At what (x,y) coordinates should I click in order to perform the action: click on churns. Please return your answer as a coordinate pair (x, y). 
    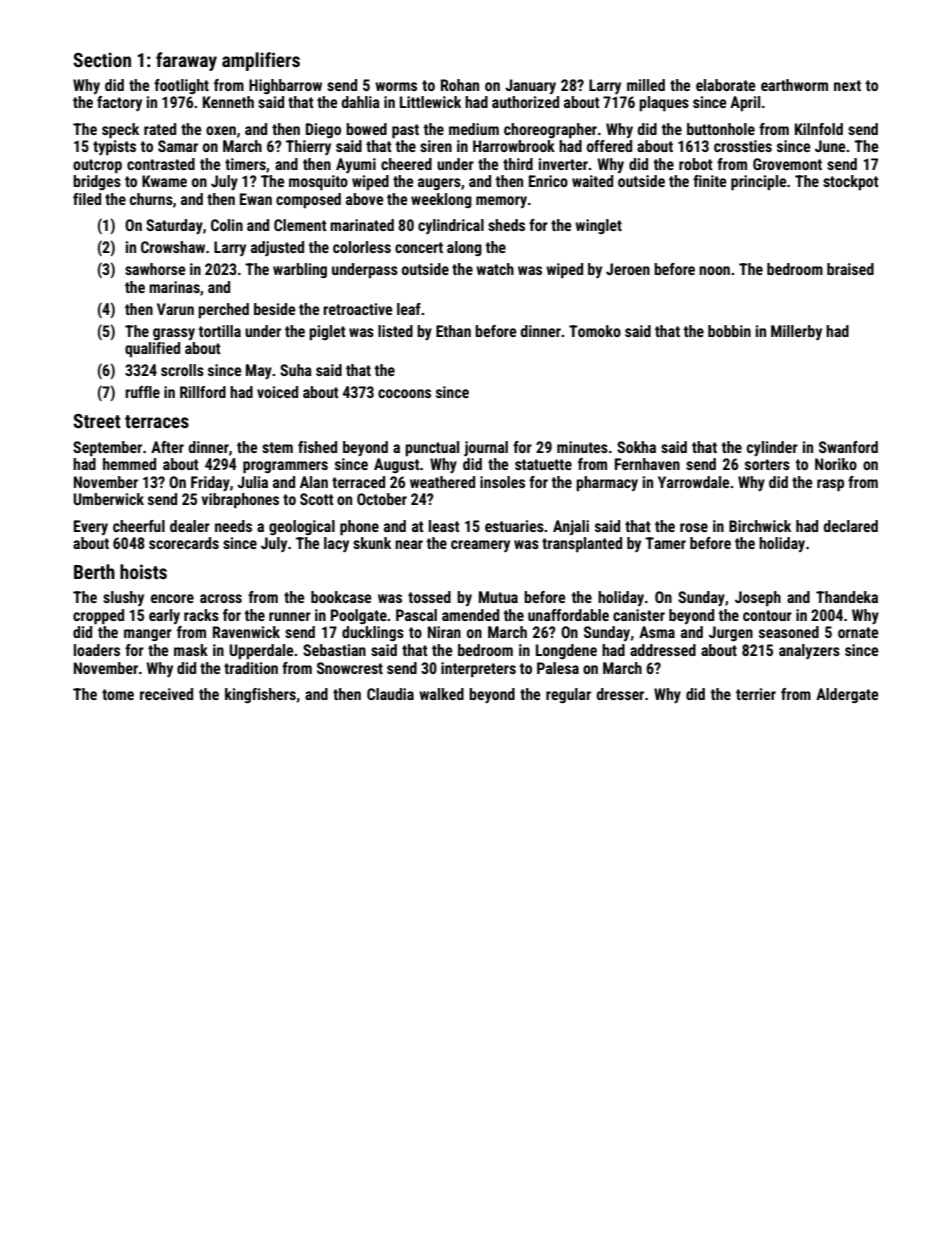
    Looking at the image, I should click on (151, 199).
